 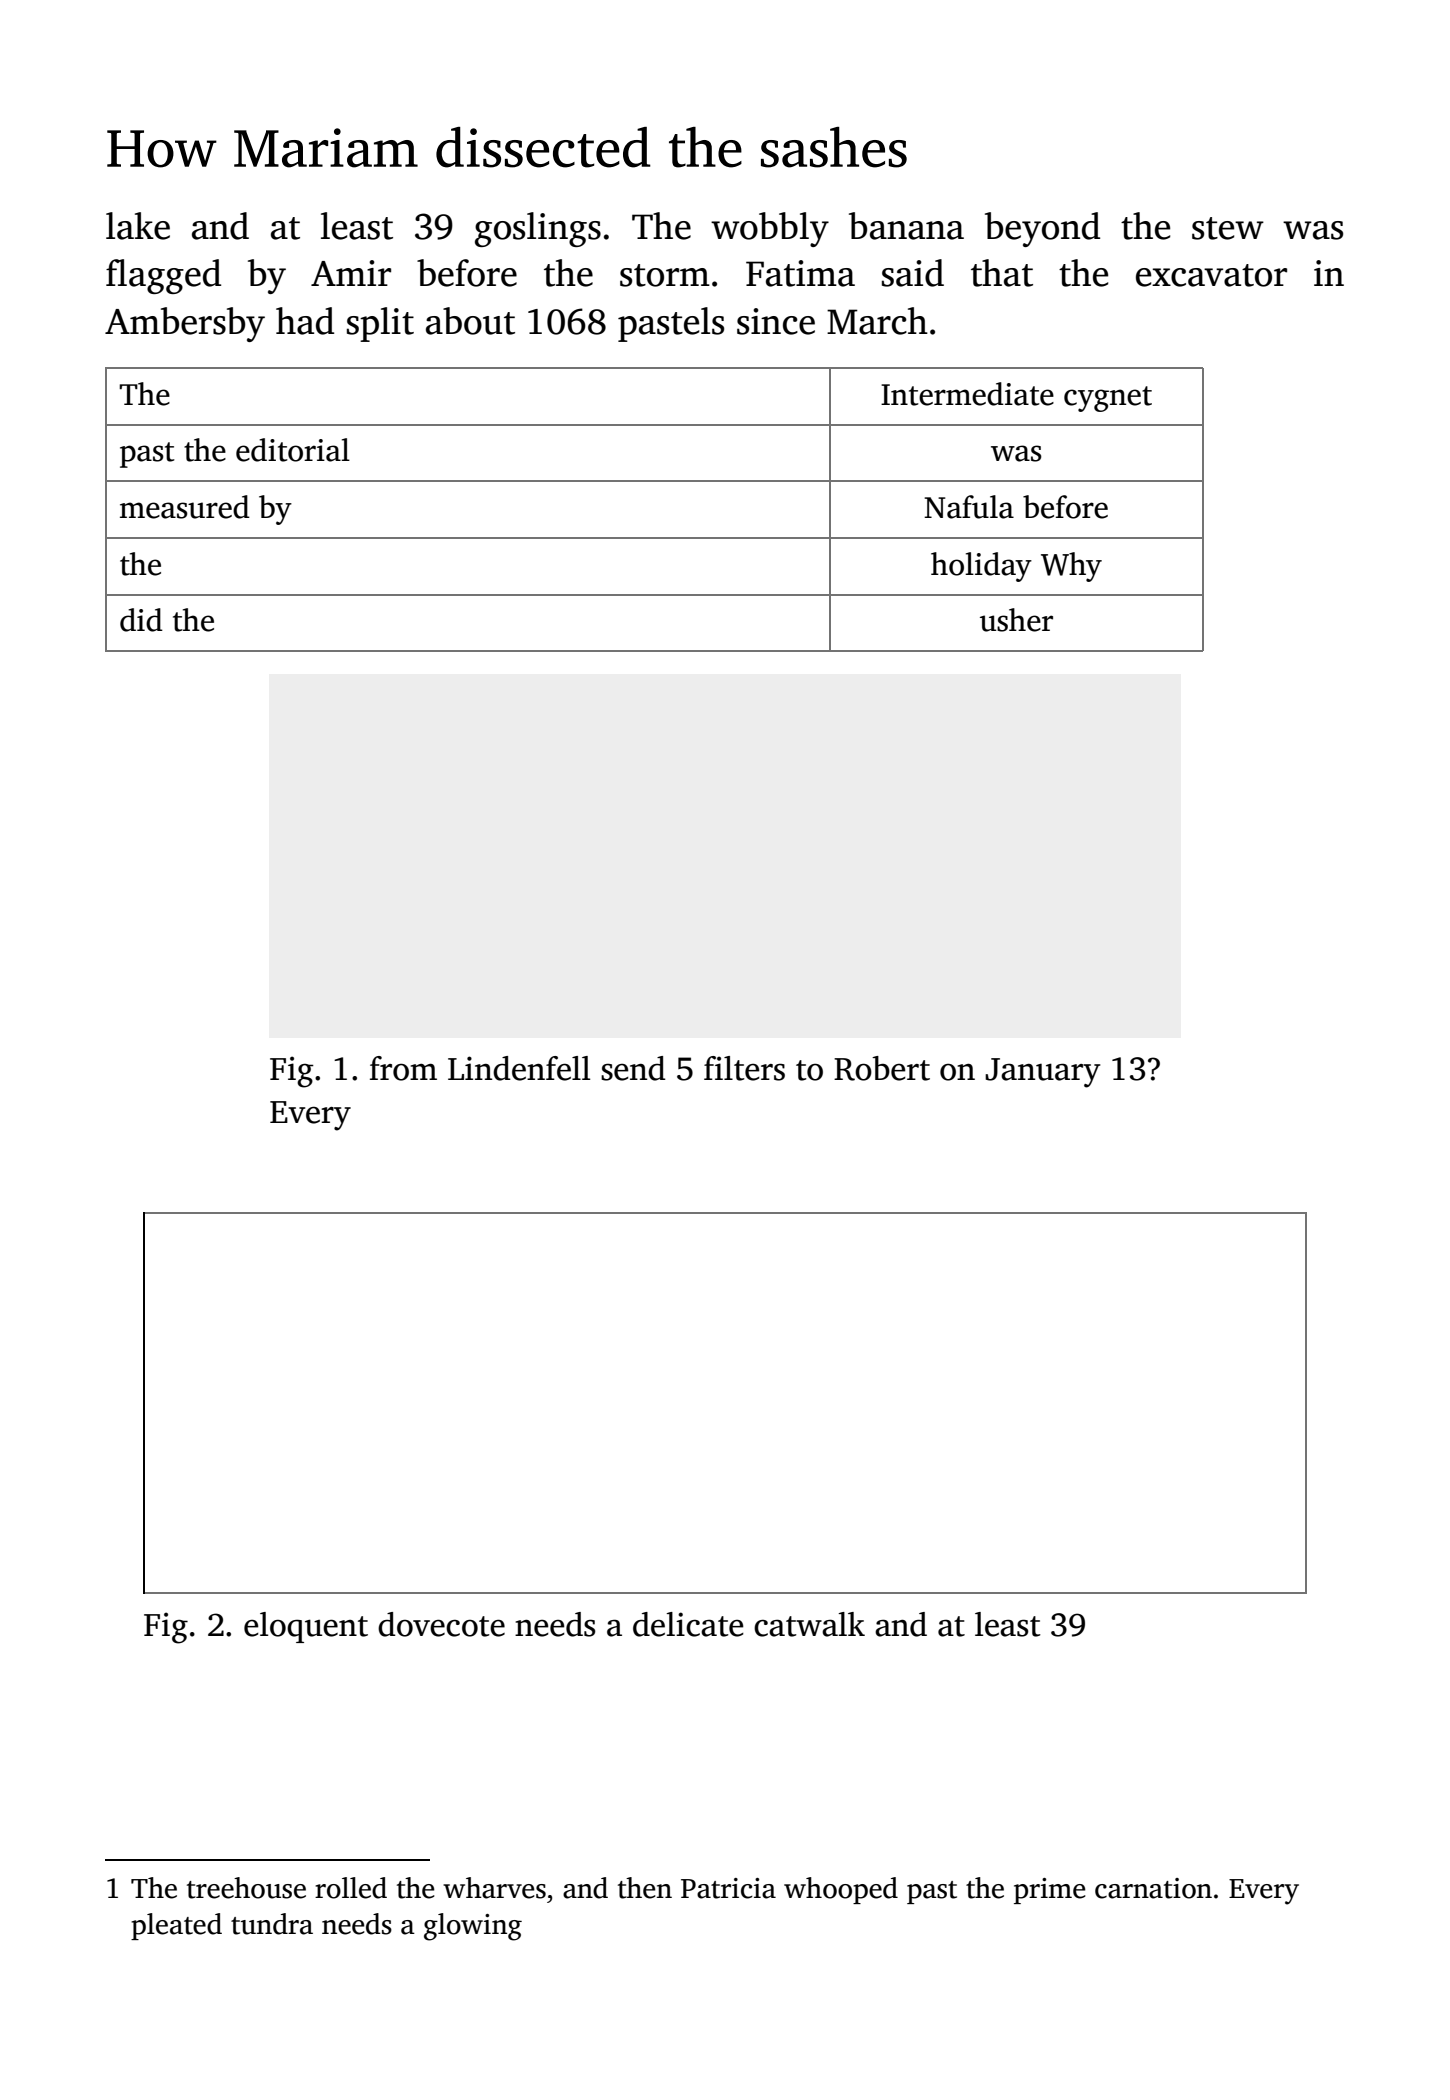 What do you see at coordinates (1016, 620) in the screenshot?
I see `usher` at bounding box center [1016, 620].
